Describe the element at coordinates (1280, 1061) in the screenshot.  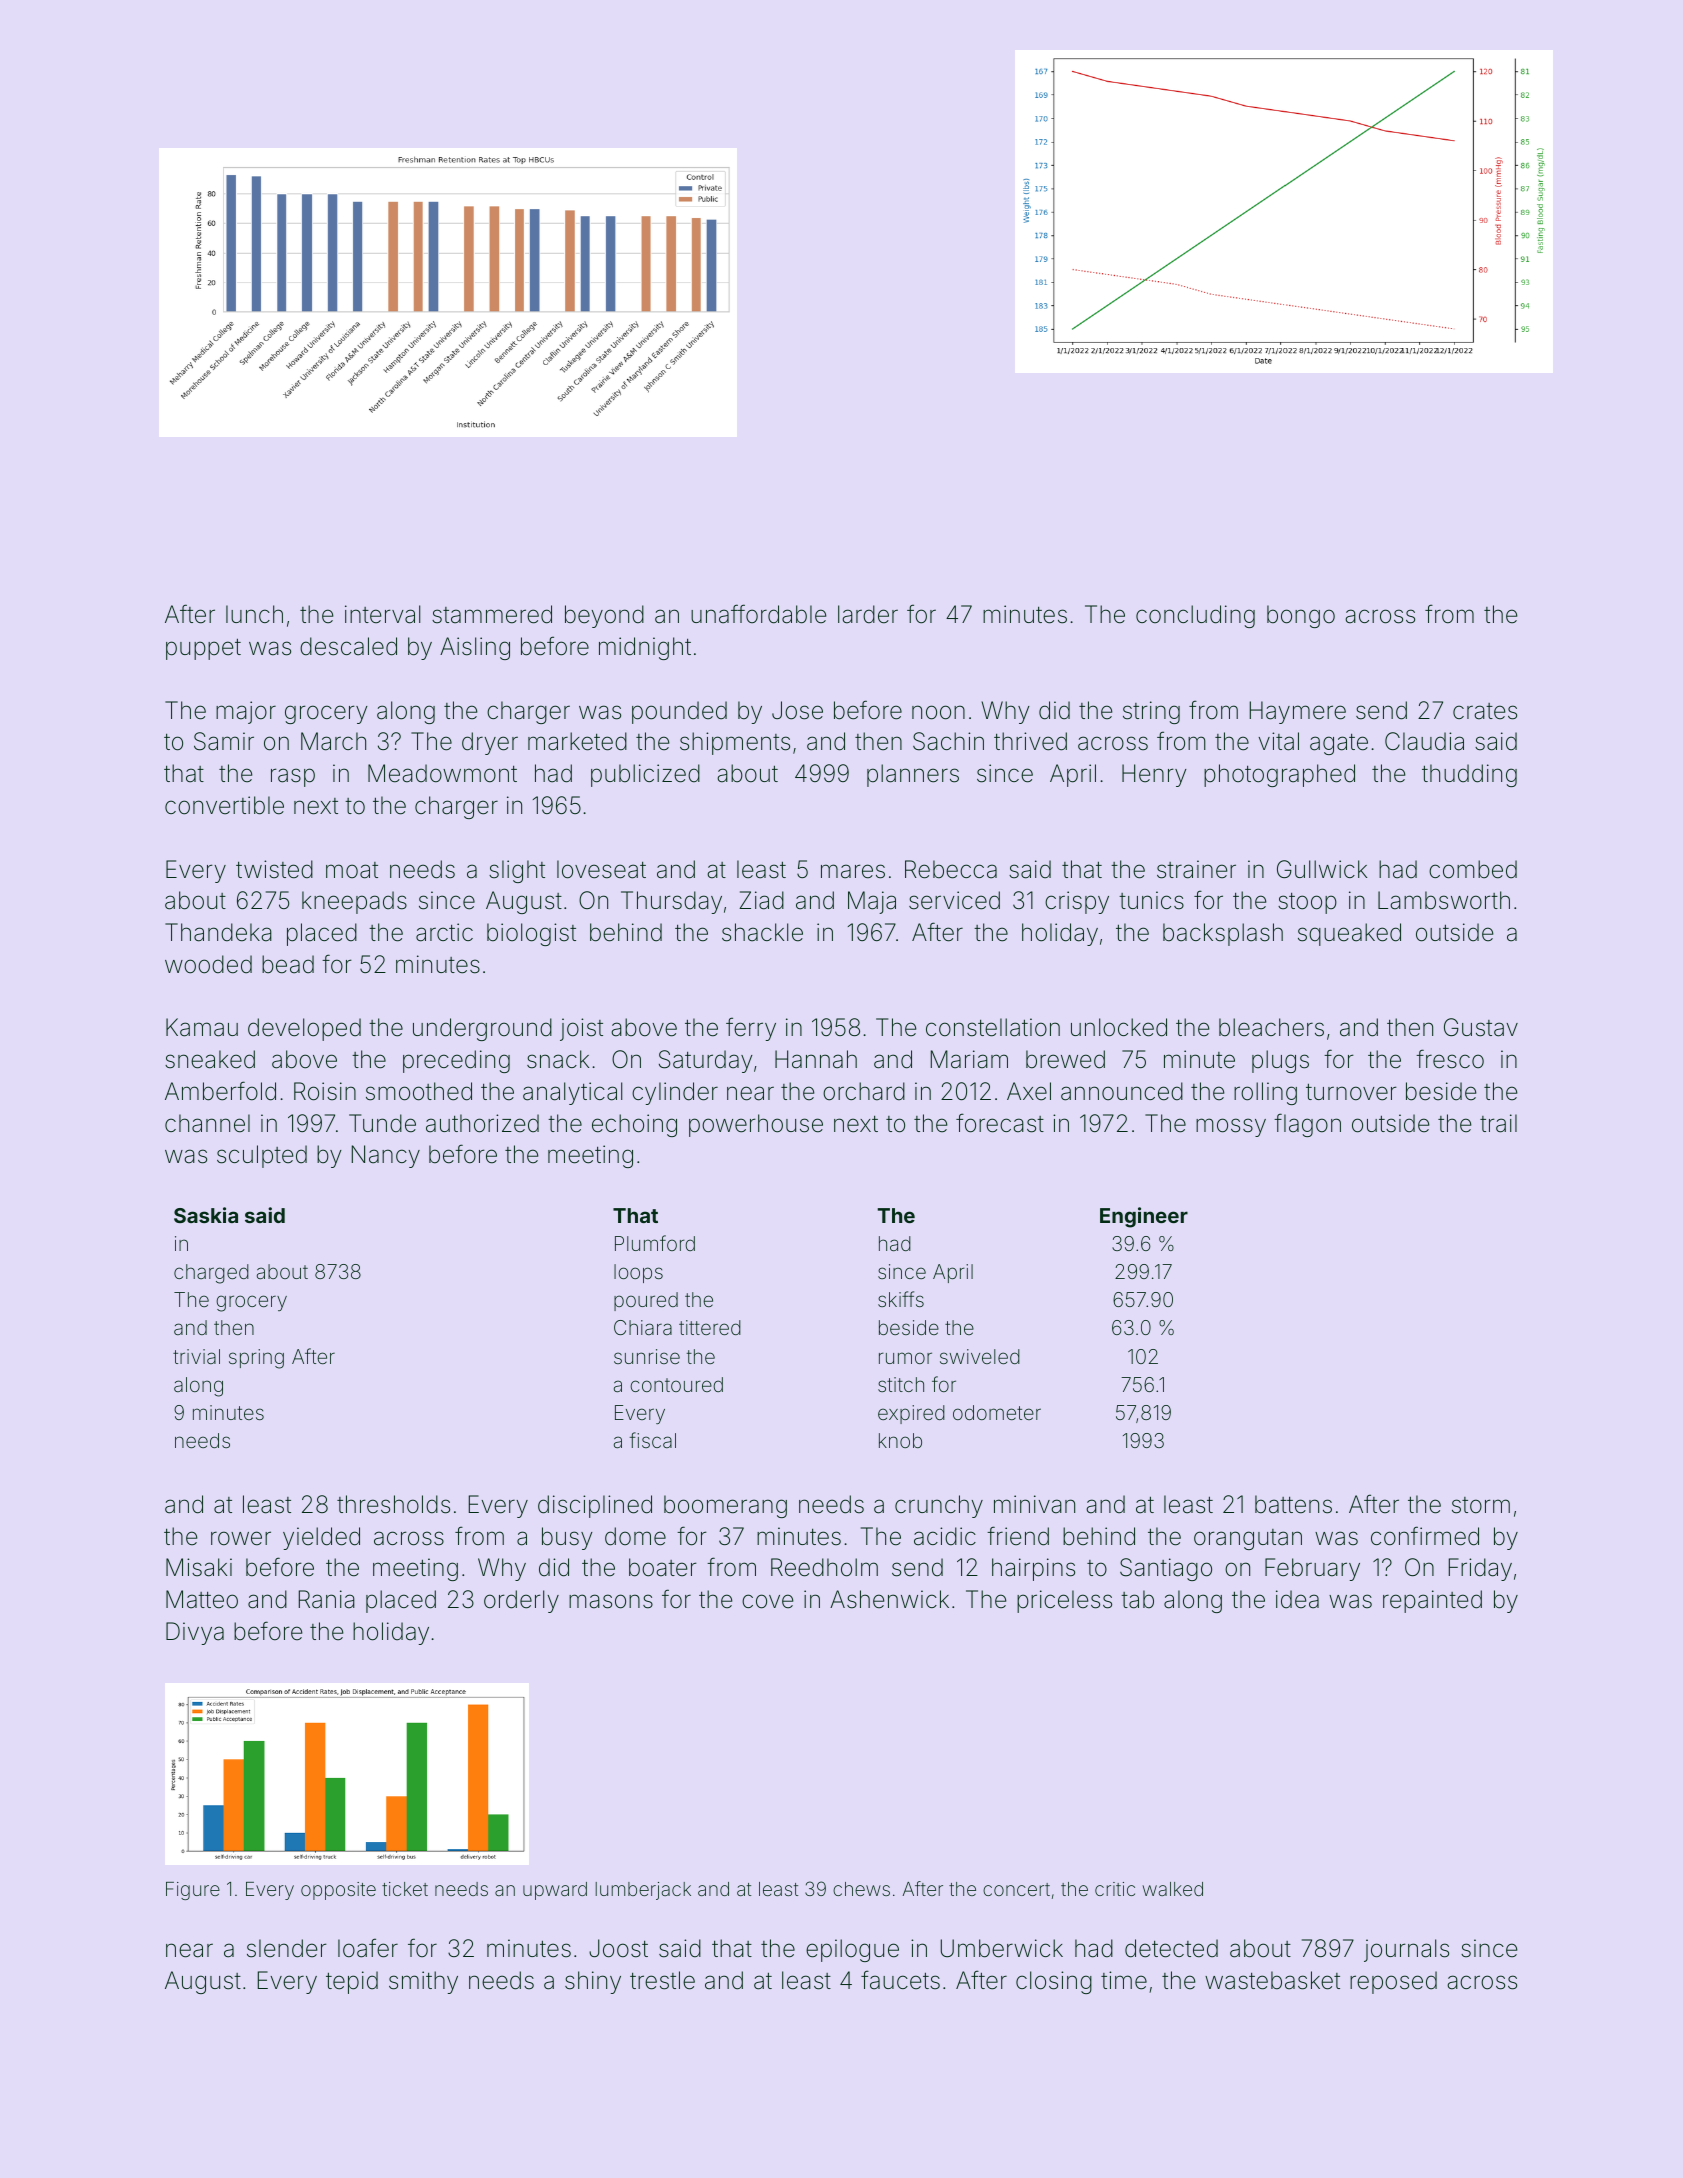
I see `plugs` at that location.
